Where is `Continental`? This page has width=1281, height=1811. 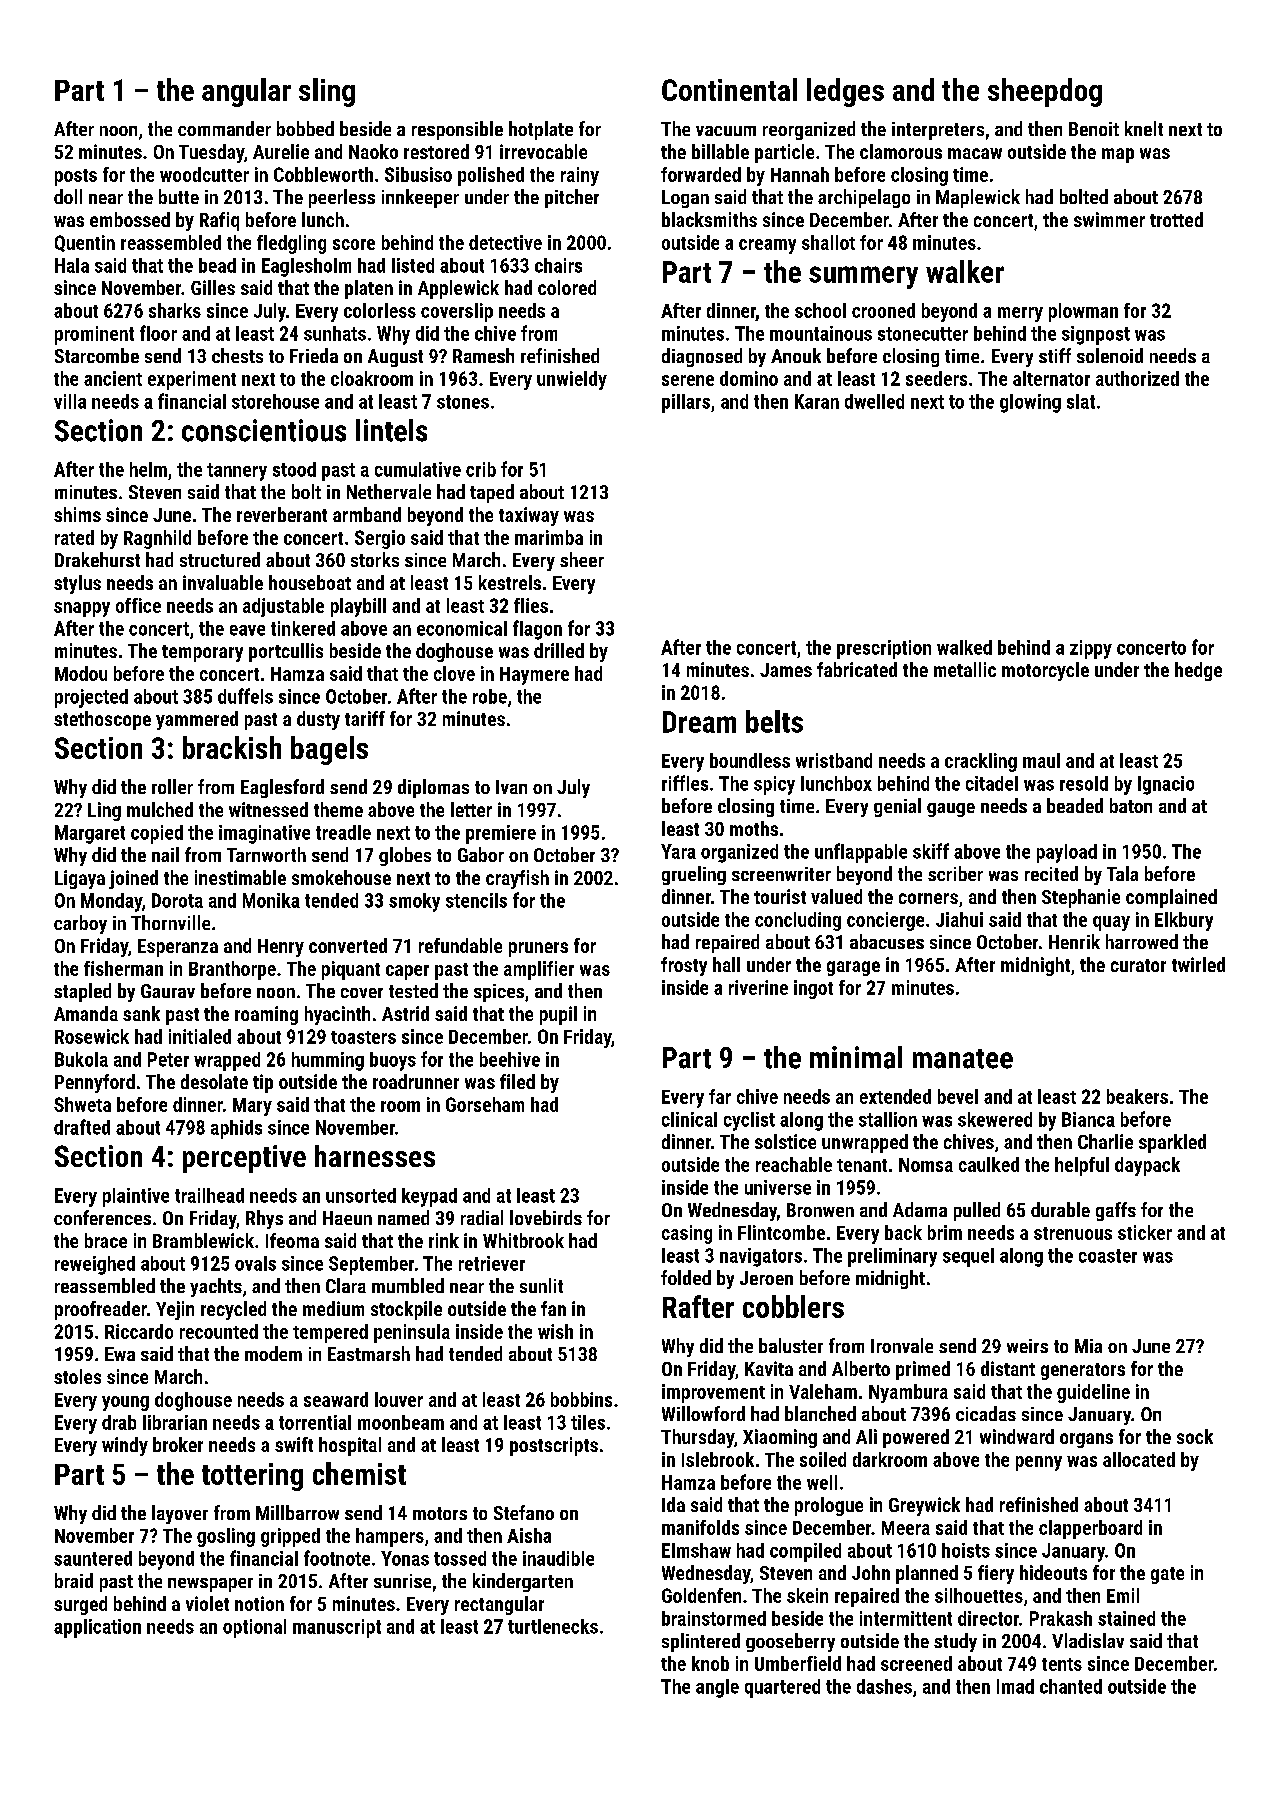
Continental is located at coordinates (729, 89).
